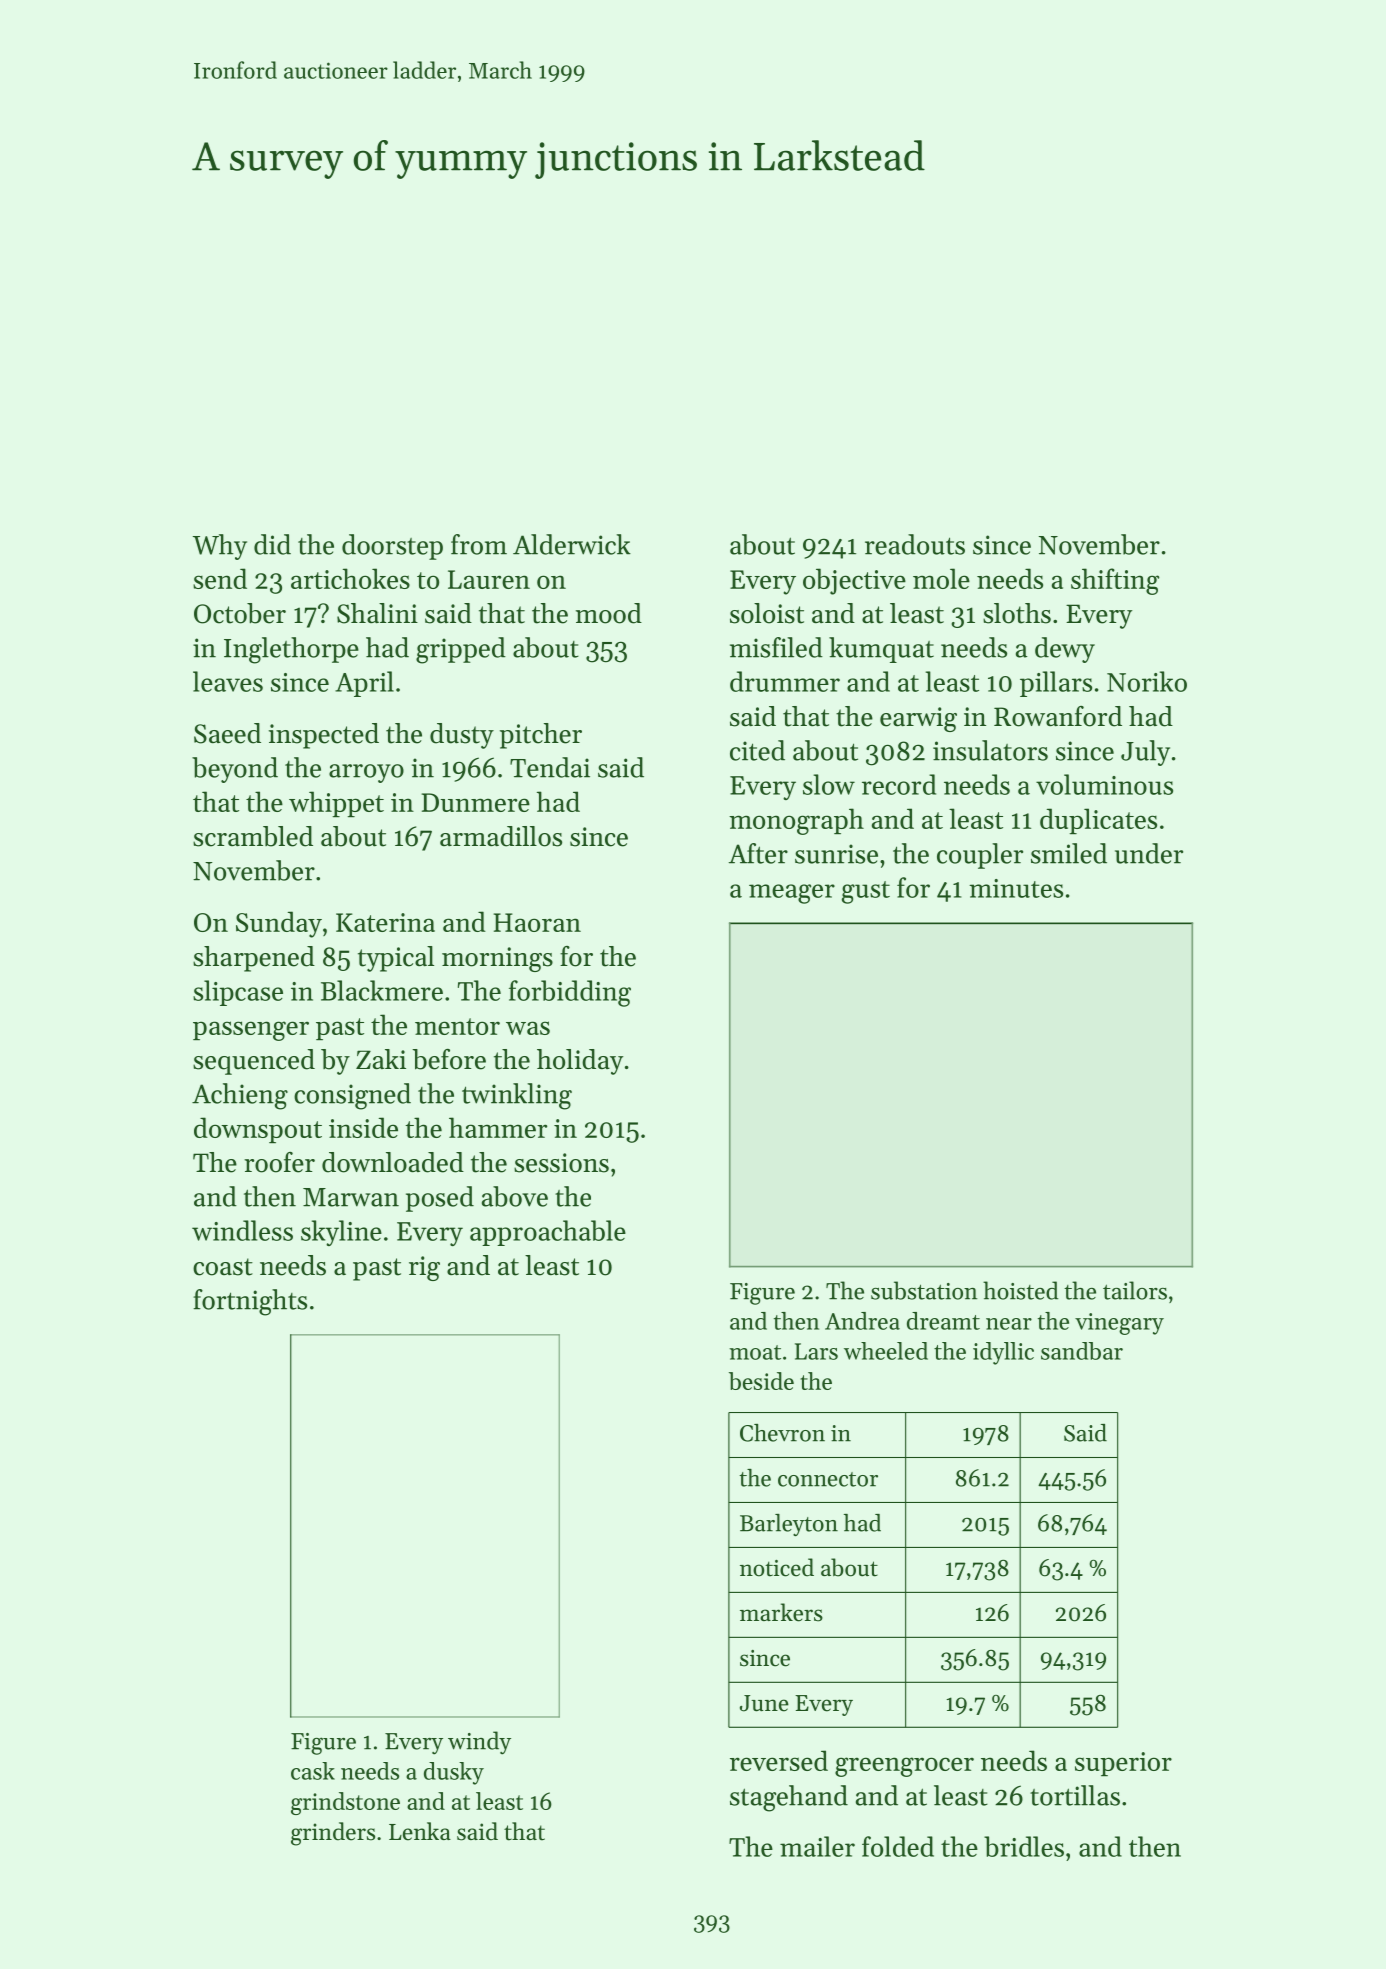 The height and width of the screenshot is (1969, 1386). What do you see at coordinates (364, 684) in the screenshot?
I see `April` at bounding box center [364, 684].
